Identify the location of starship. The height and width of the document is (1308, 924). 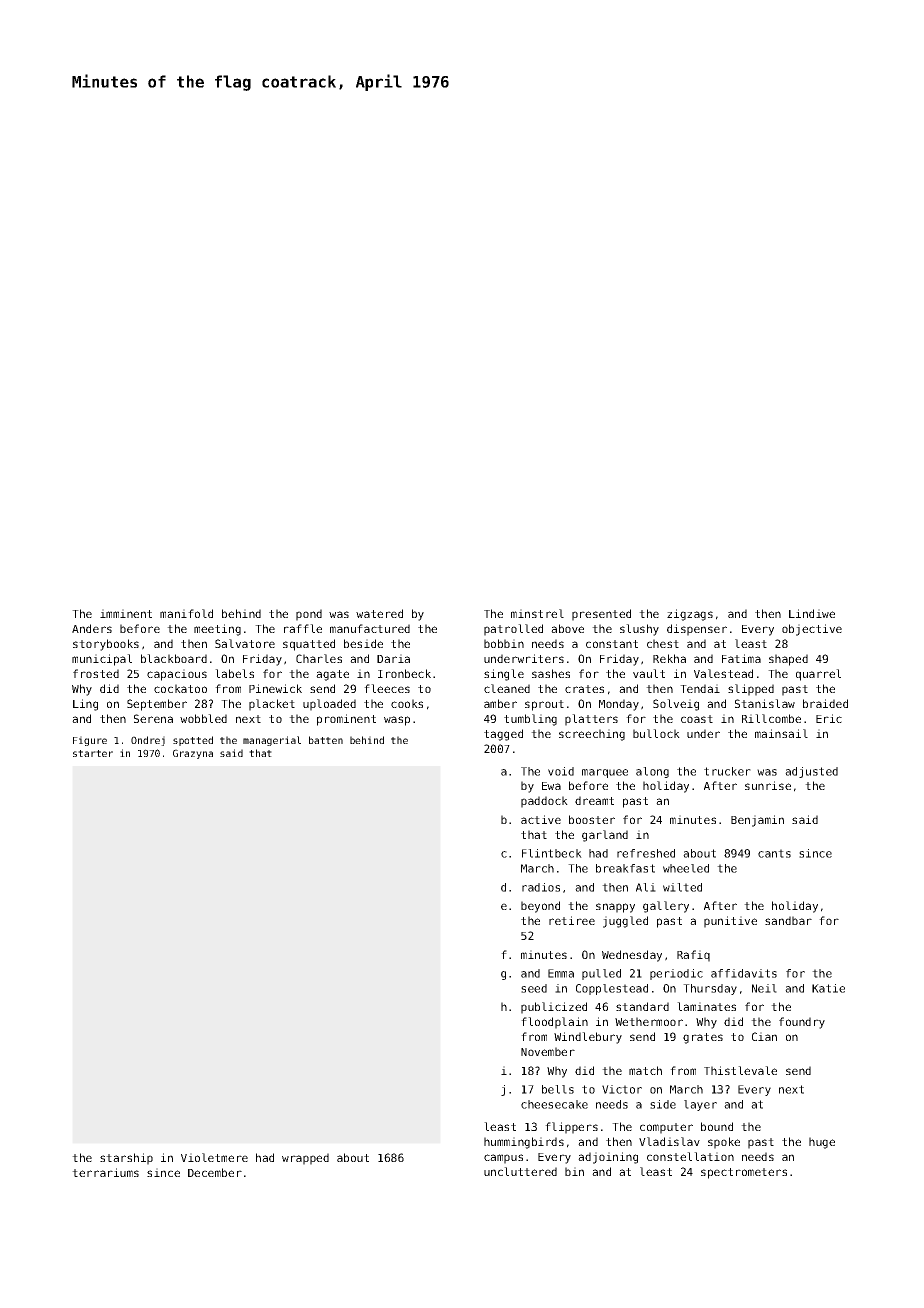
(126, 1159).
